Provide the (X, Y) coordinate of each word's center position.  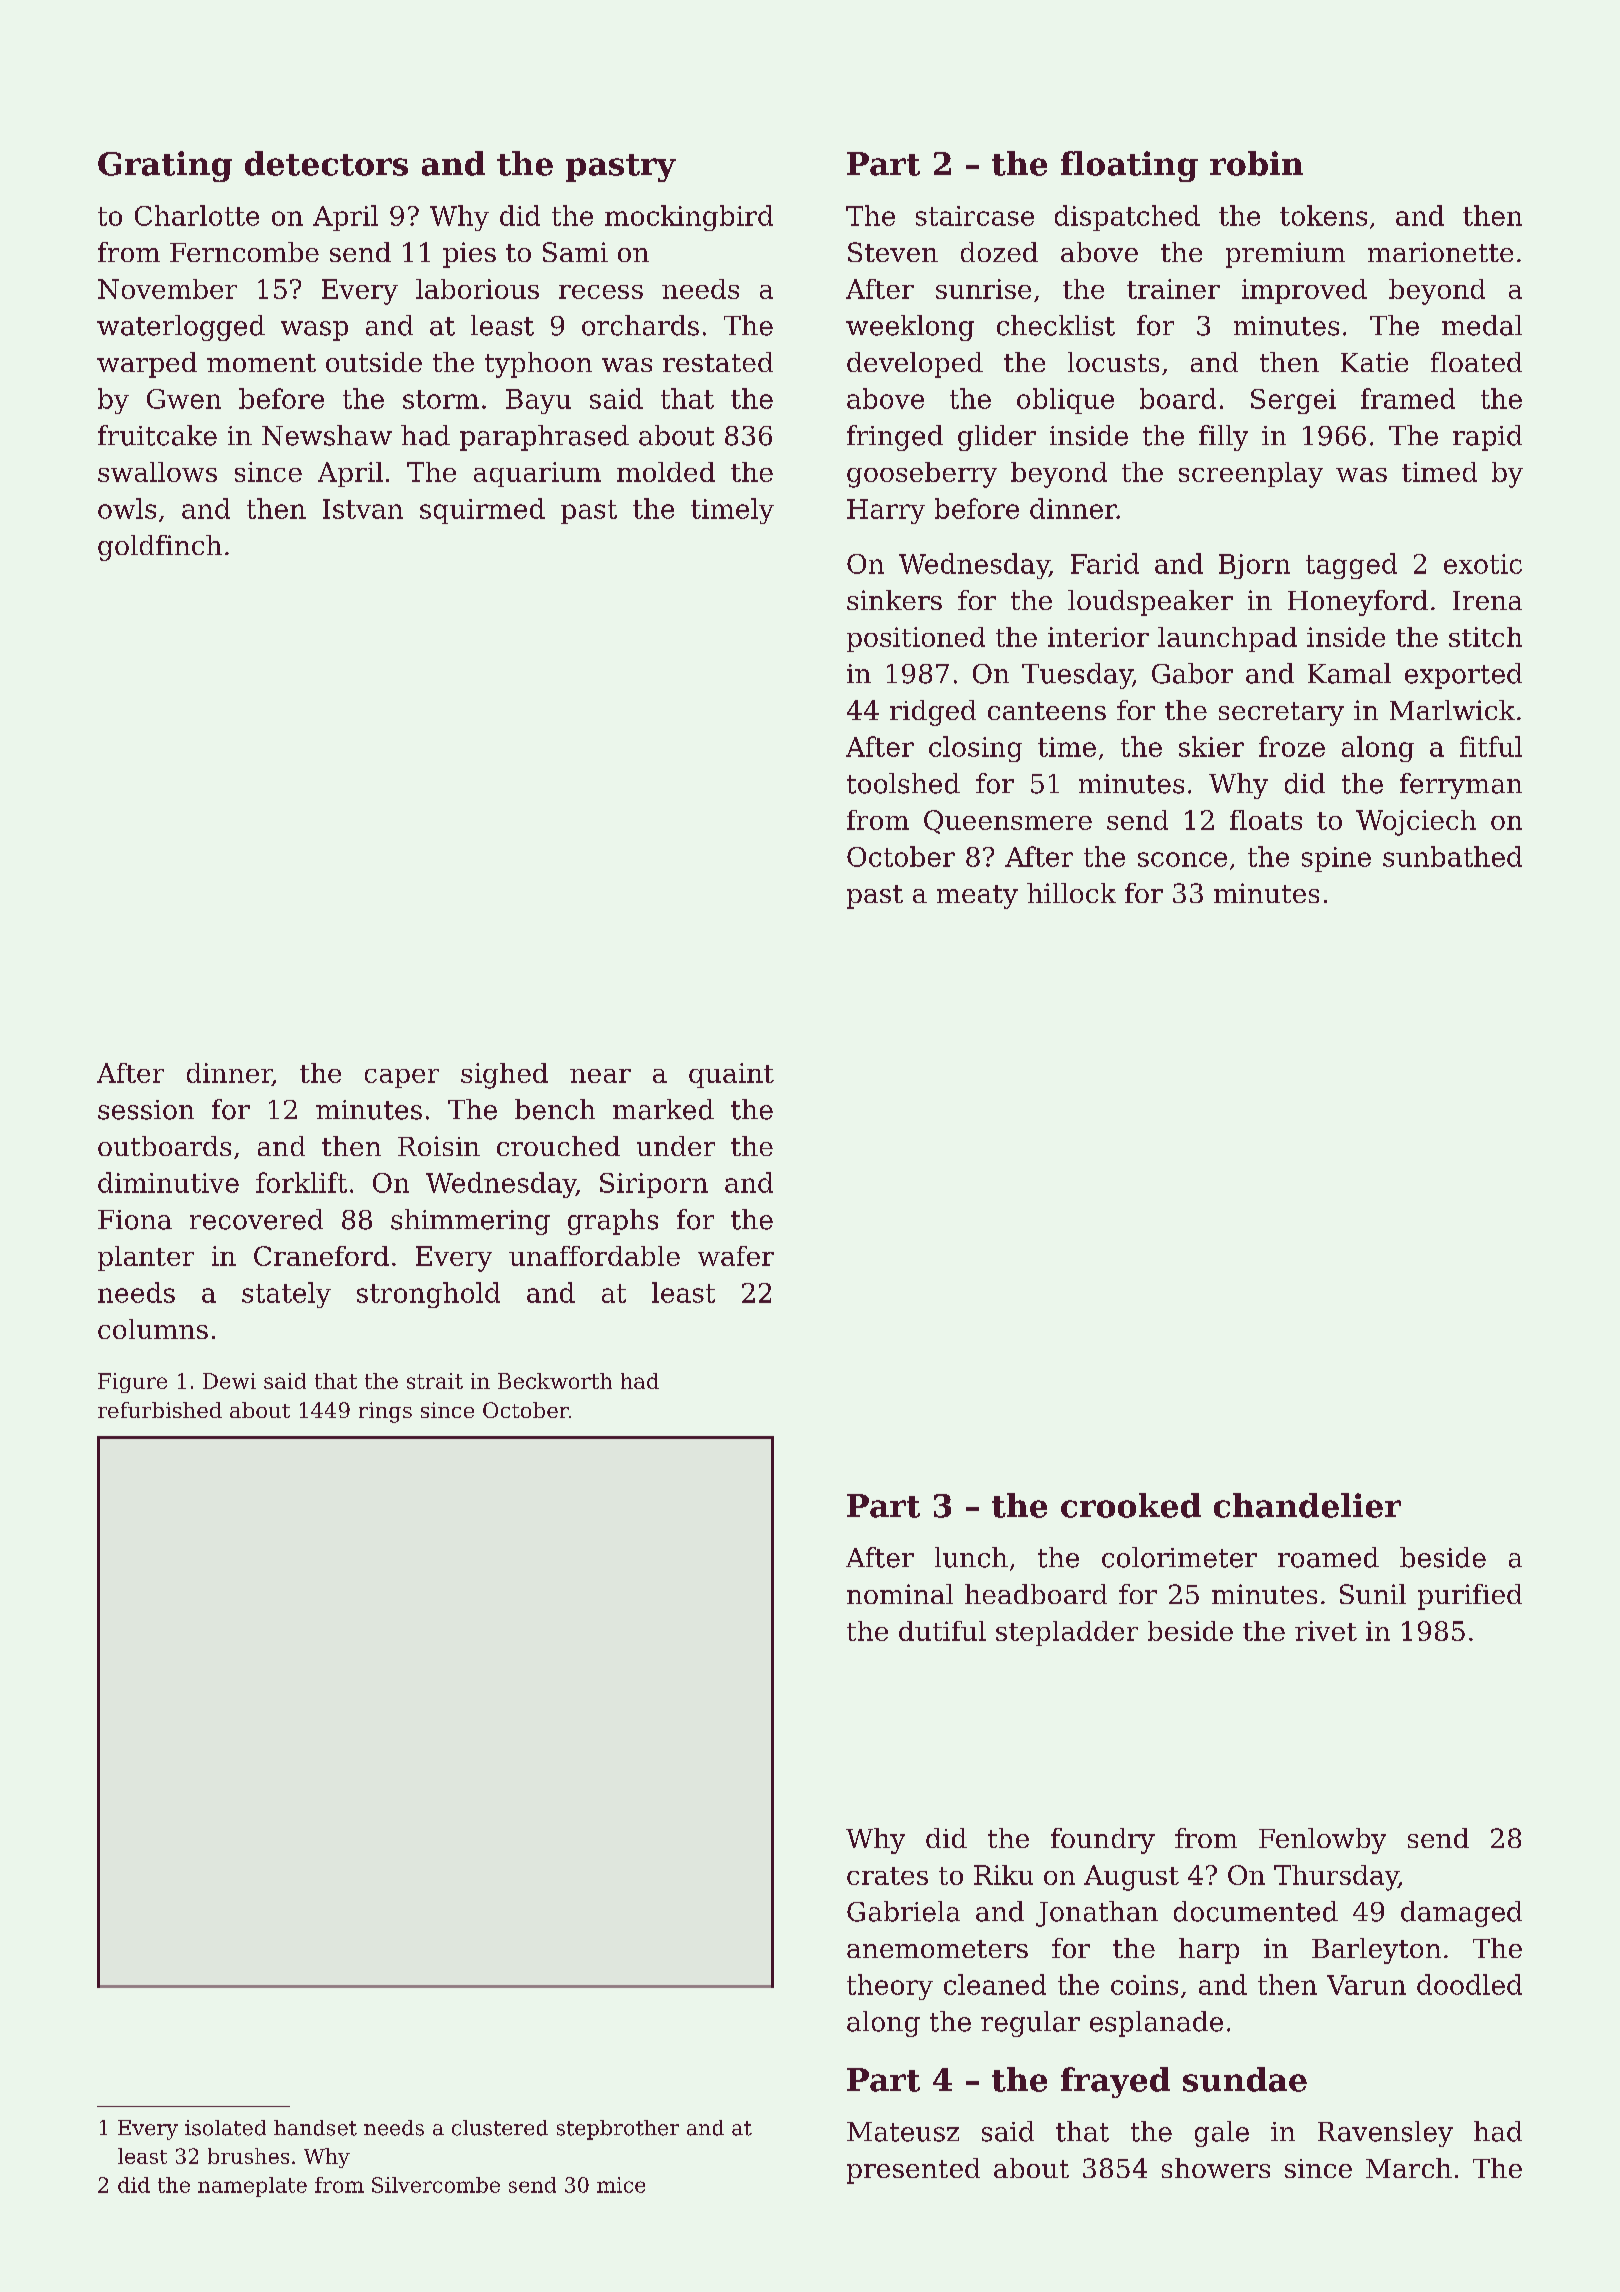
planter (146, 1258)
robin (1256, 163)
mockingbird (689, 218)
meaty (977, 897)
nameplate (252, 2187)
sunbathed (1452, 856)
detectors (326, 163)
